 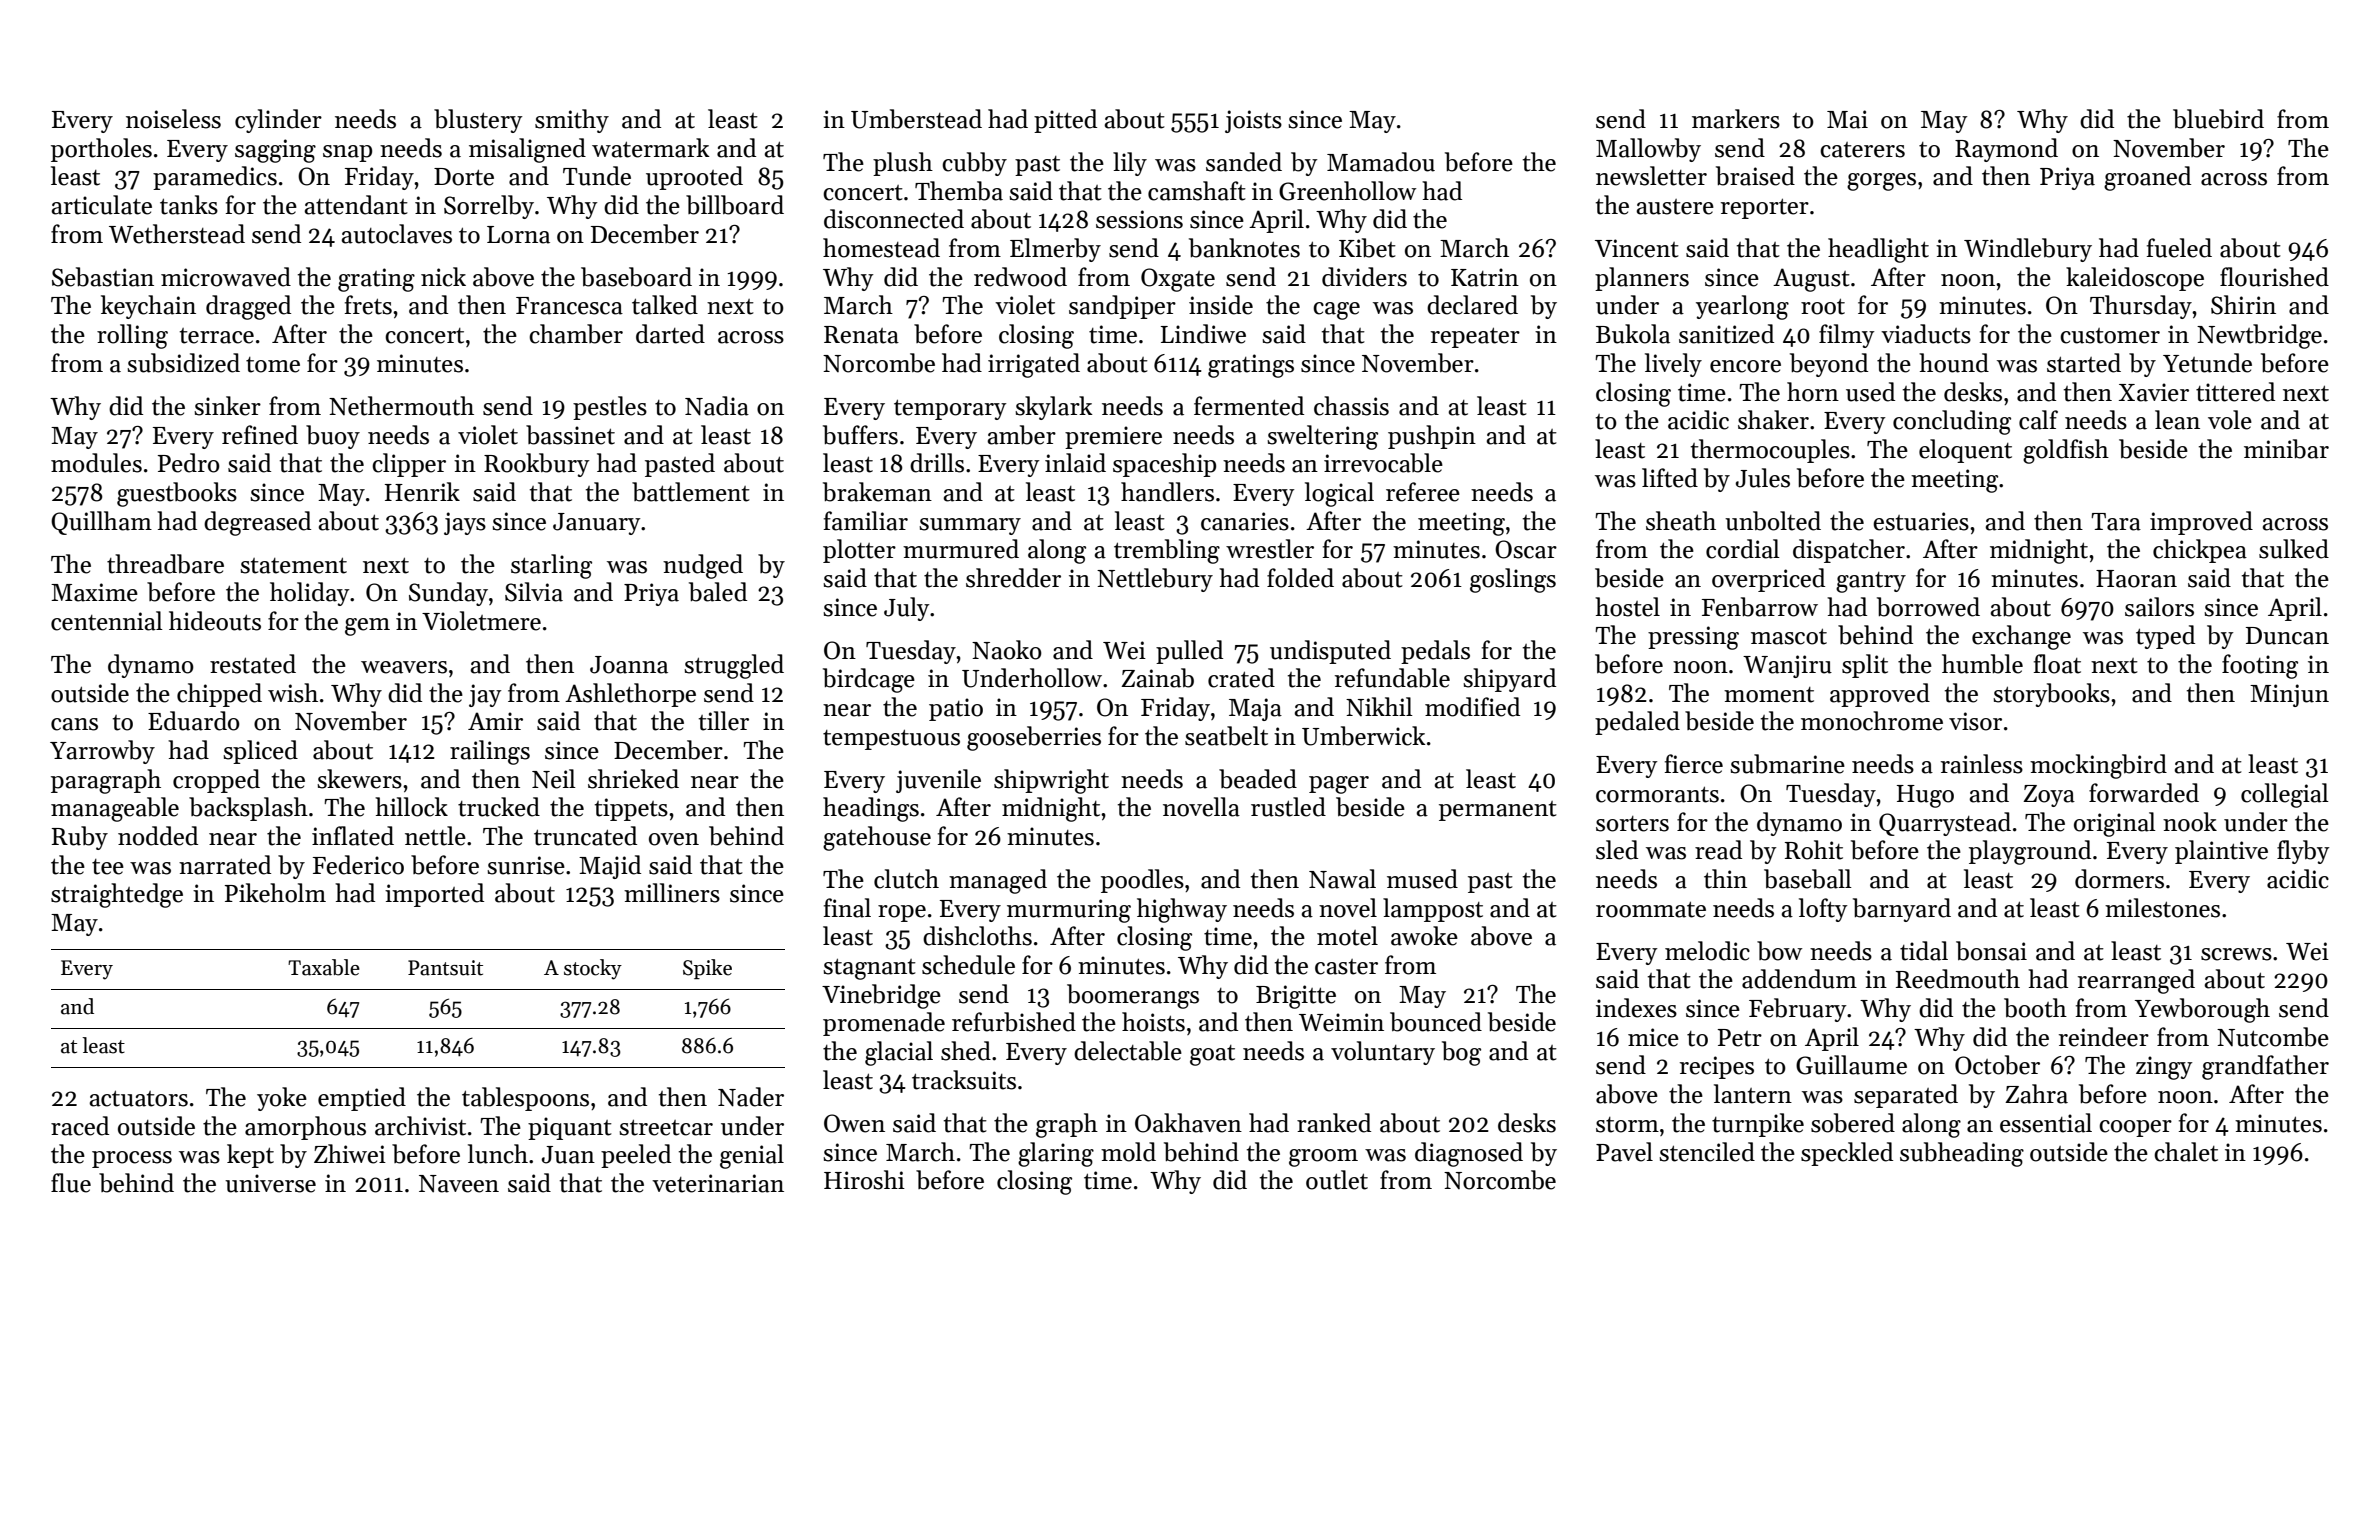 I want to click on frets, so click(x=368, y=305).
